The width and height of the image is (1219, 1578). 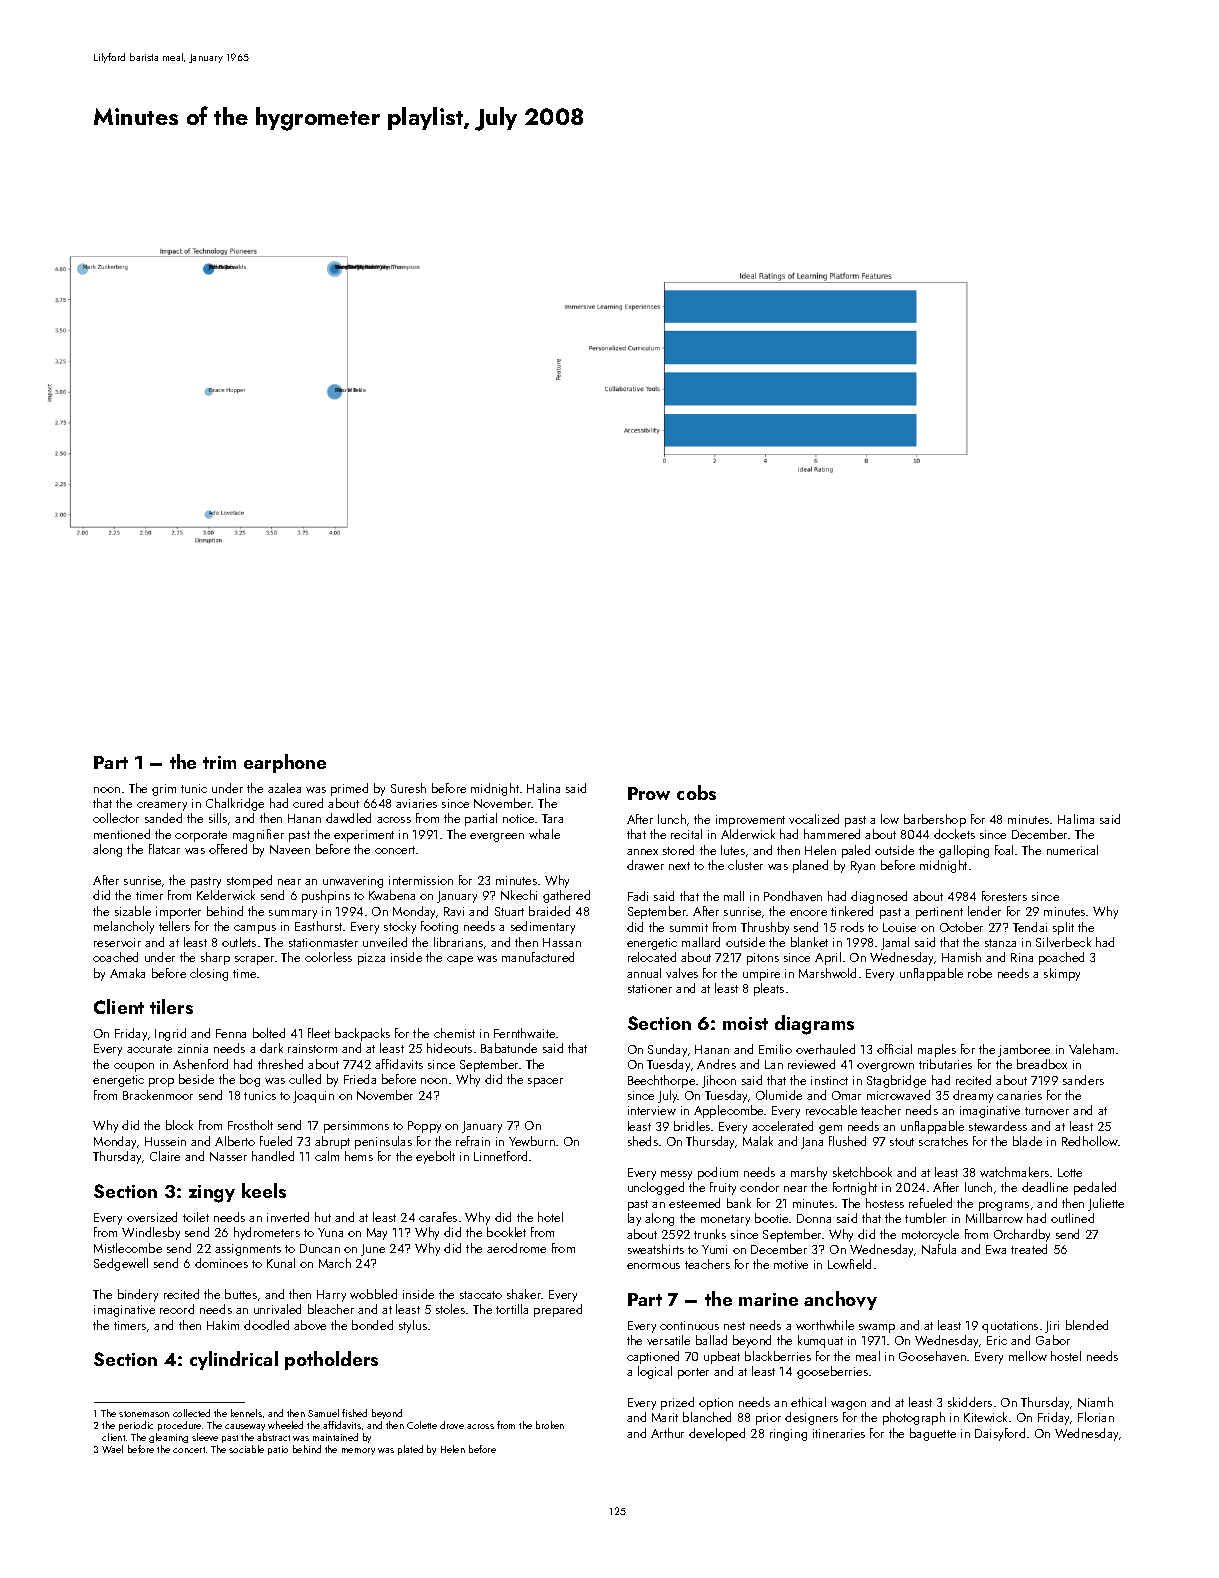 I want to click on blended, so click(x=1087, y=1325).
